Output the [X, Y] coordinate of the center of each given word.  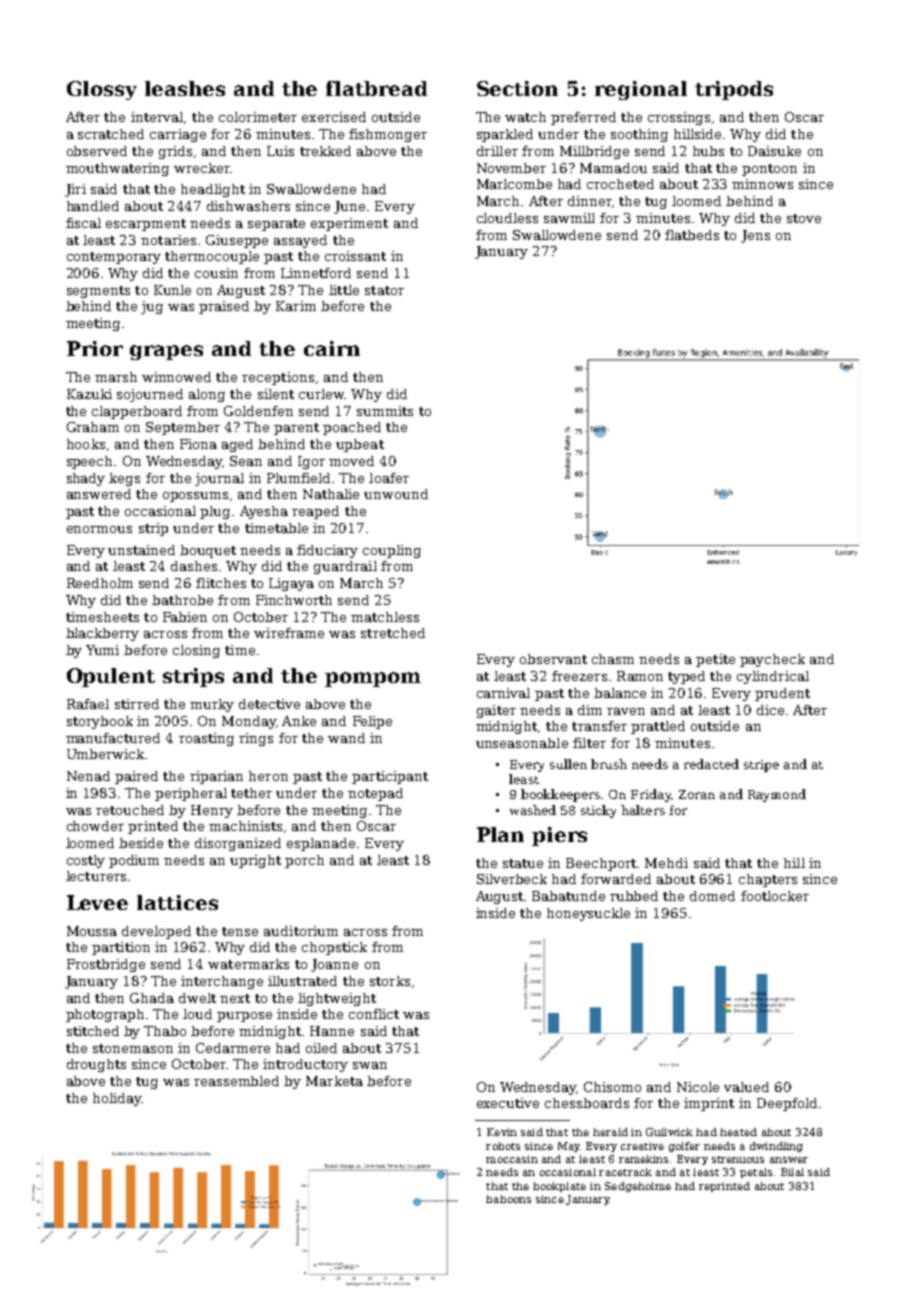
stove [804, 218]
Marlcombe [514, 184]
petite [715, 660]
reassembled [236, 1081]
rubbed [634, 896]
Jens [755, 236]
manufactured [113, 738]
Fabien [185, 617]
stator [384, 290]
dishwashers [248, 206]
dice [770, 710]
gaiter [496, 711]
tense [240, 931]
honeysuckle [588, 914]
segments [98, 292]
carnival [503, 693]
